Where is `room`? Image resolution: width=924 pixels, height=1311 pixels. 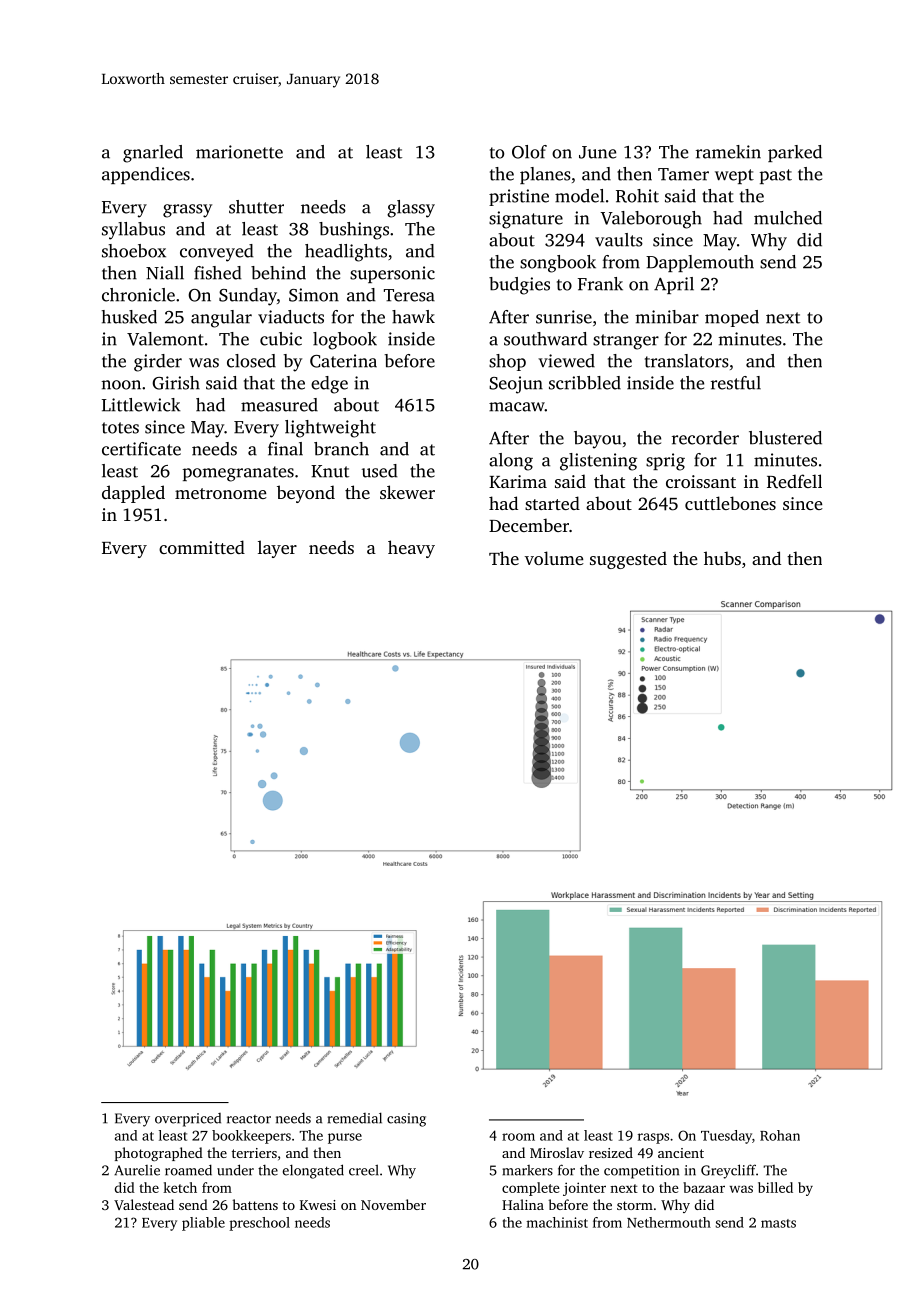 room is located at coordinates (518, 1137).
